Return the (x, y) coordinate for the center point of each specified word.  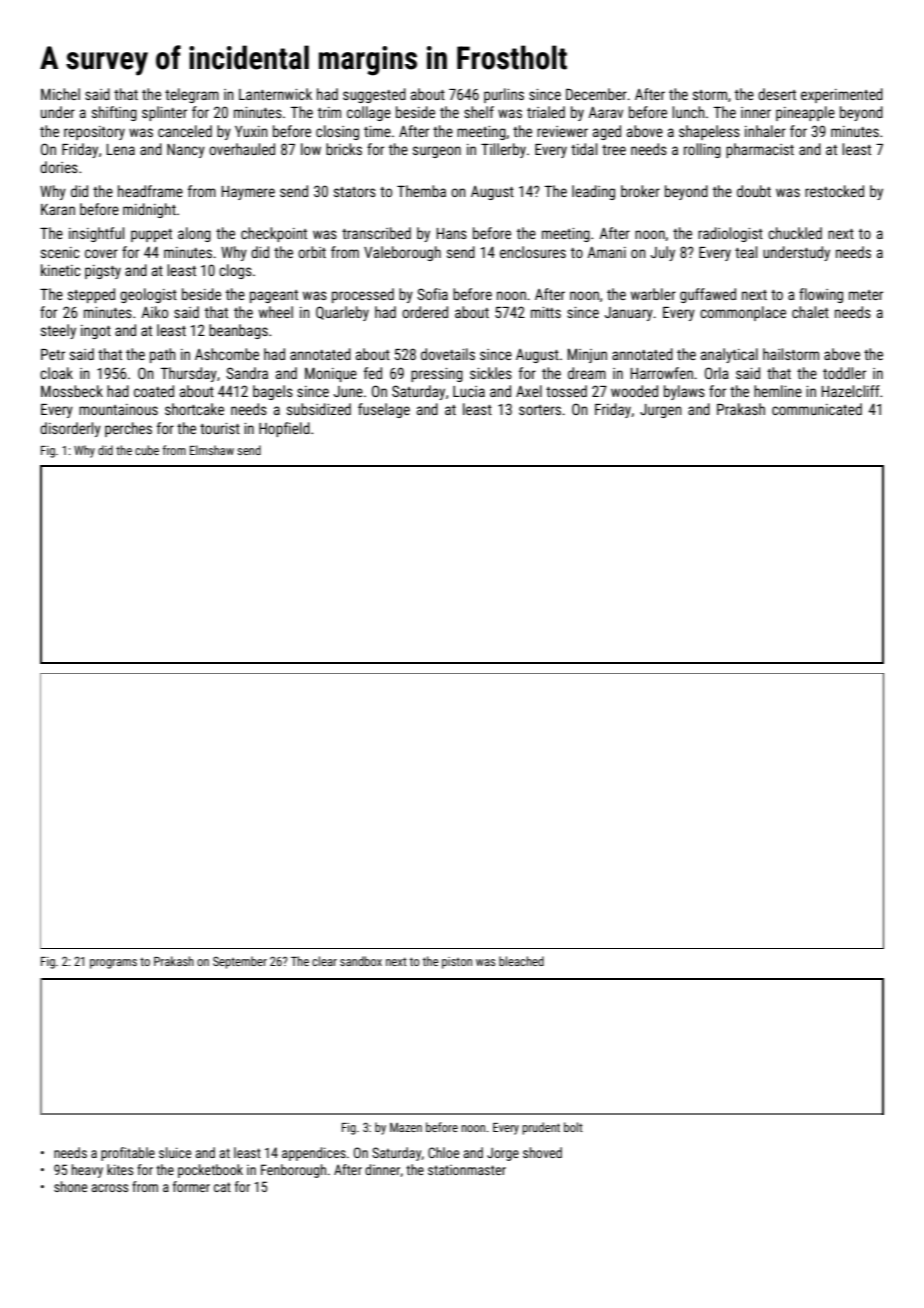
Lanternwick (275, 94)
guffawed (708, 295)
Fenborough (293, 1171)
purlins (504, 95)
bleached (521, 961)
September (240, 962)
